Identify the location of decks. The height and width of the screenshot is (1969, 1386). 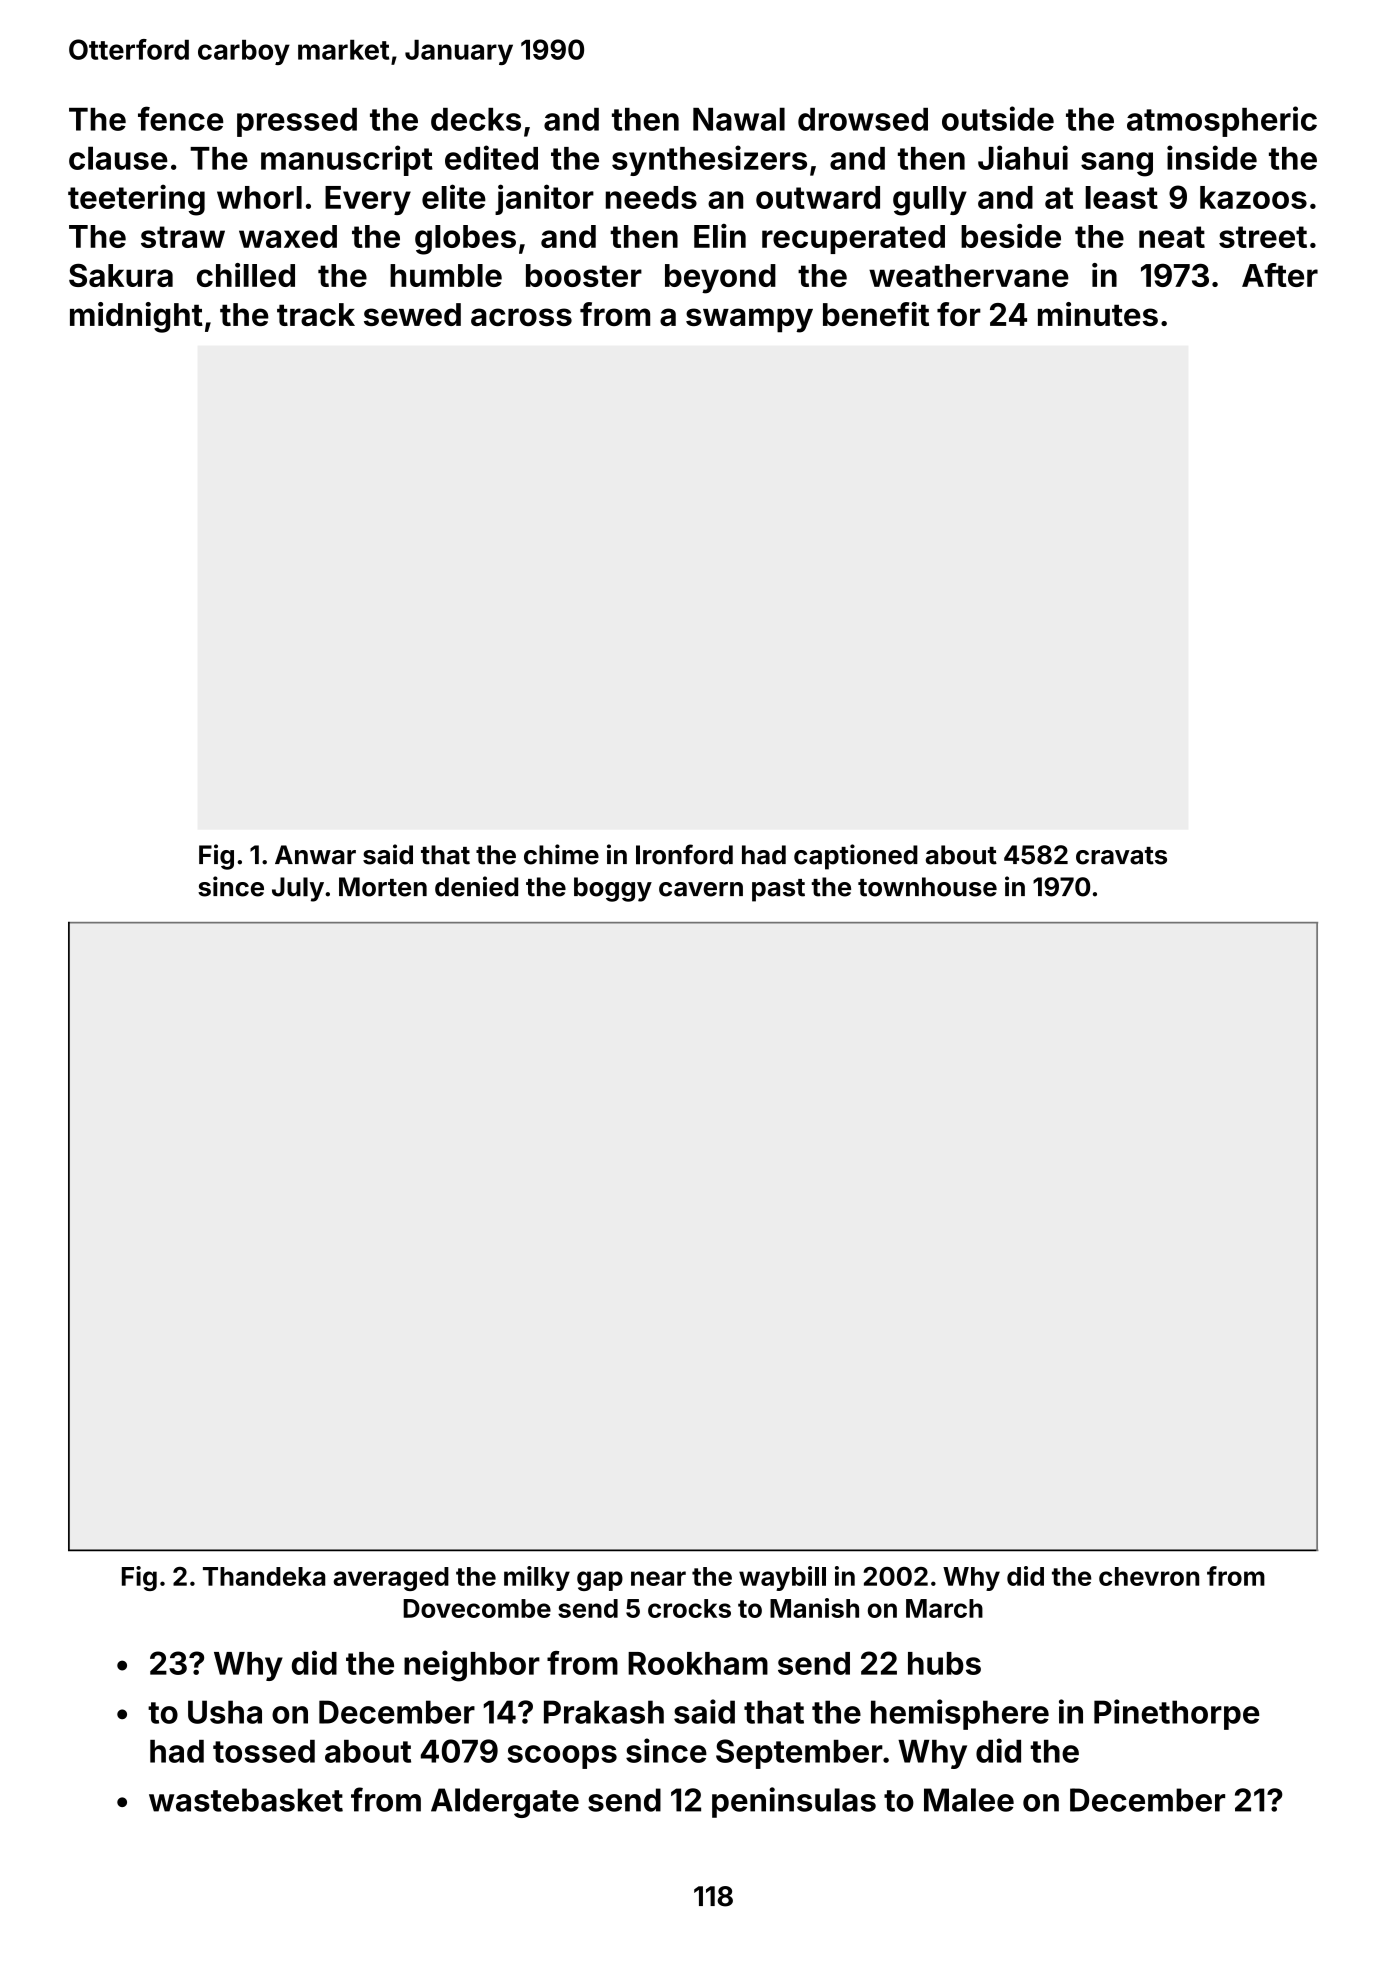
(476, 119).
